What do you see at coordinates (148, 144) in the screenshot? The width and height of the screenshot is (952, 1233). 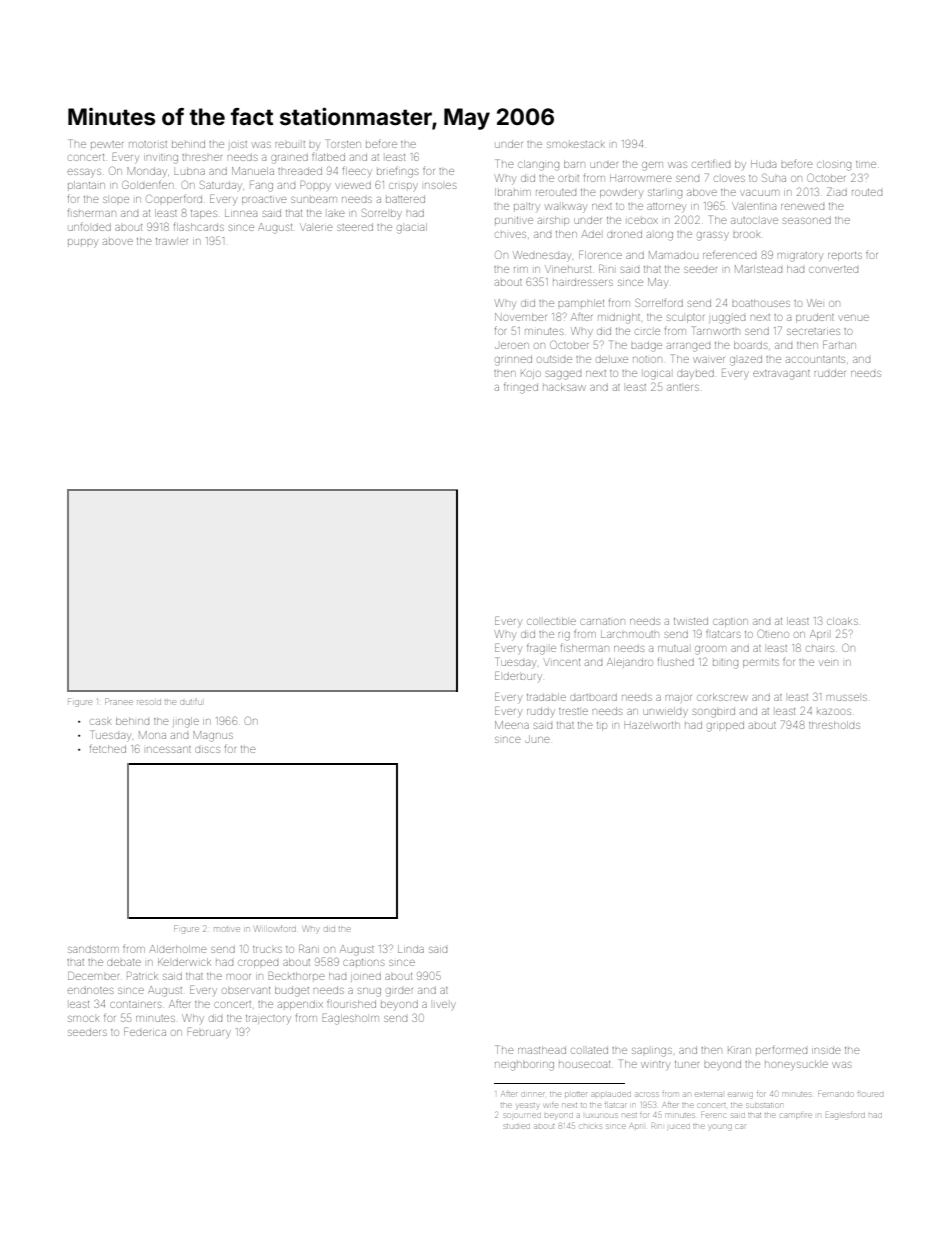 I see `motorist` at bounding box center [148, 144].
